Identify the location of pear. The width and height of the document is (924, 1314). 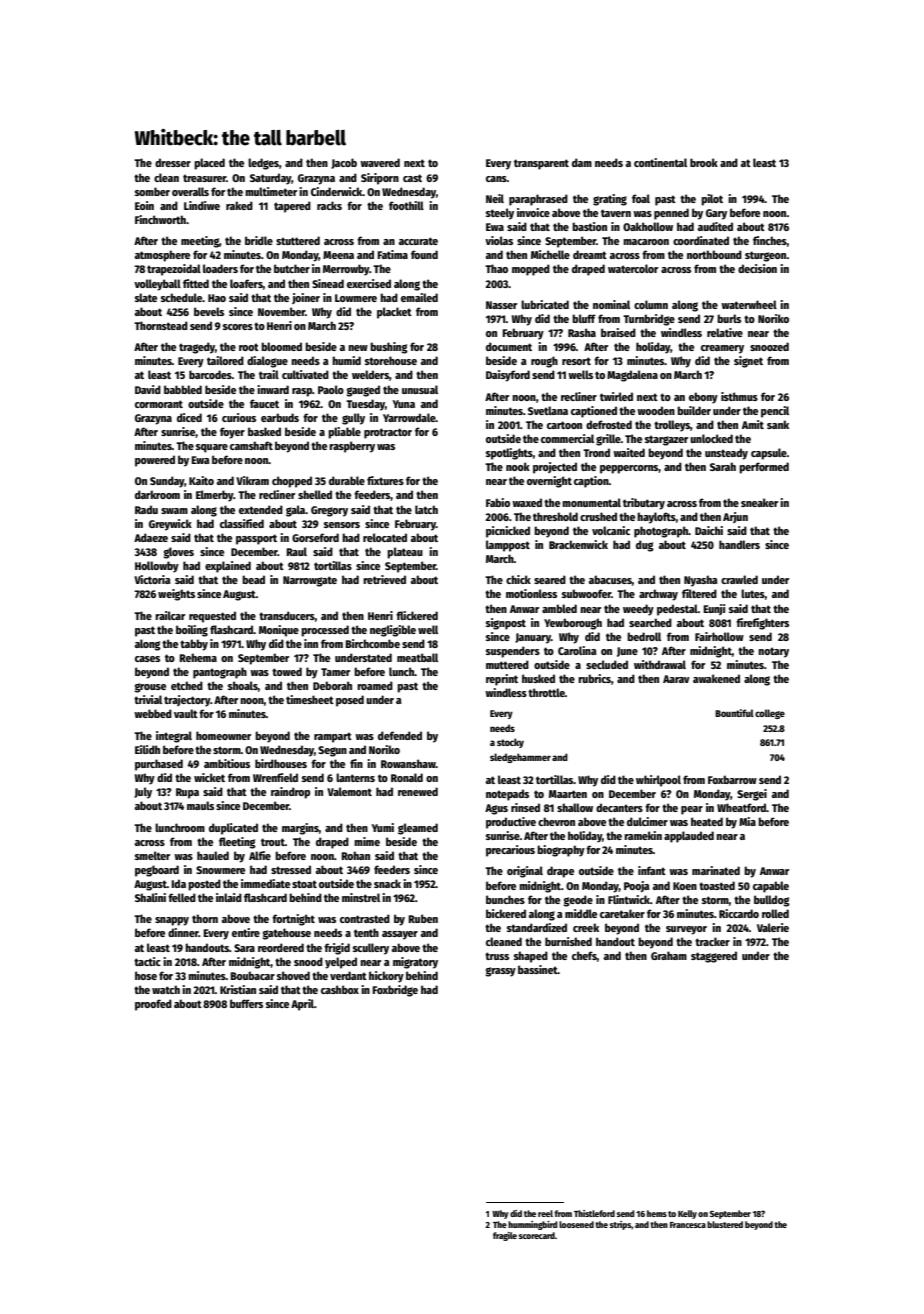
(692, 810).
